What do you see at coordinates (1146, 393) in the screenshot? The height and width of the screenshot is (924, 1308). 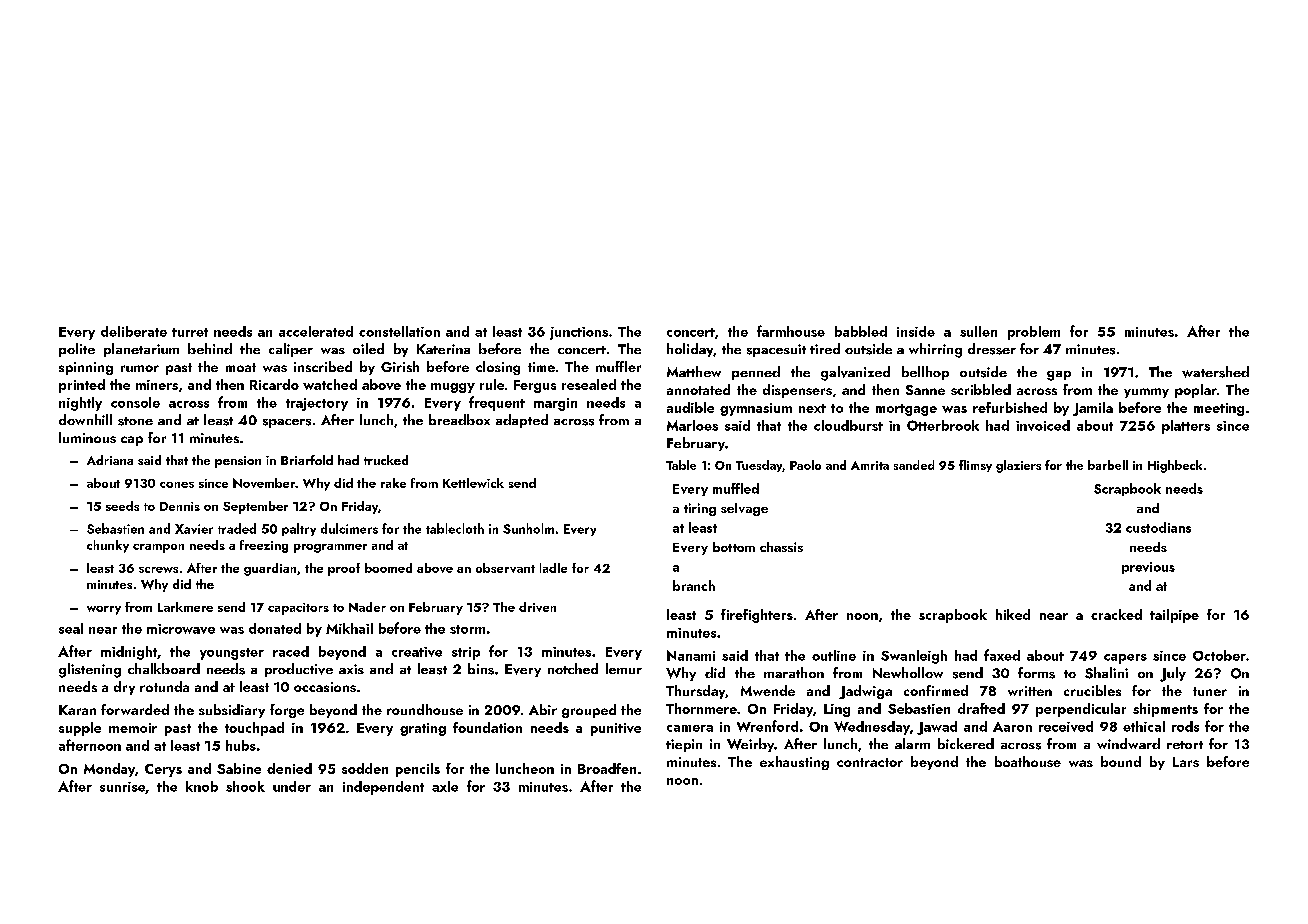 I see `yummy` at bounding box center [1146, 393].
